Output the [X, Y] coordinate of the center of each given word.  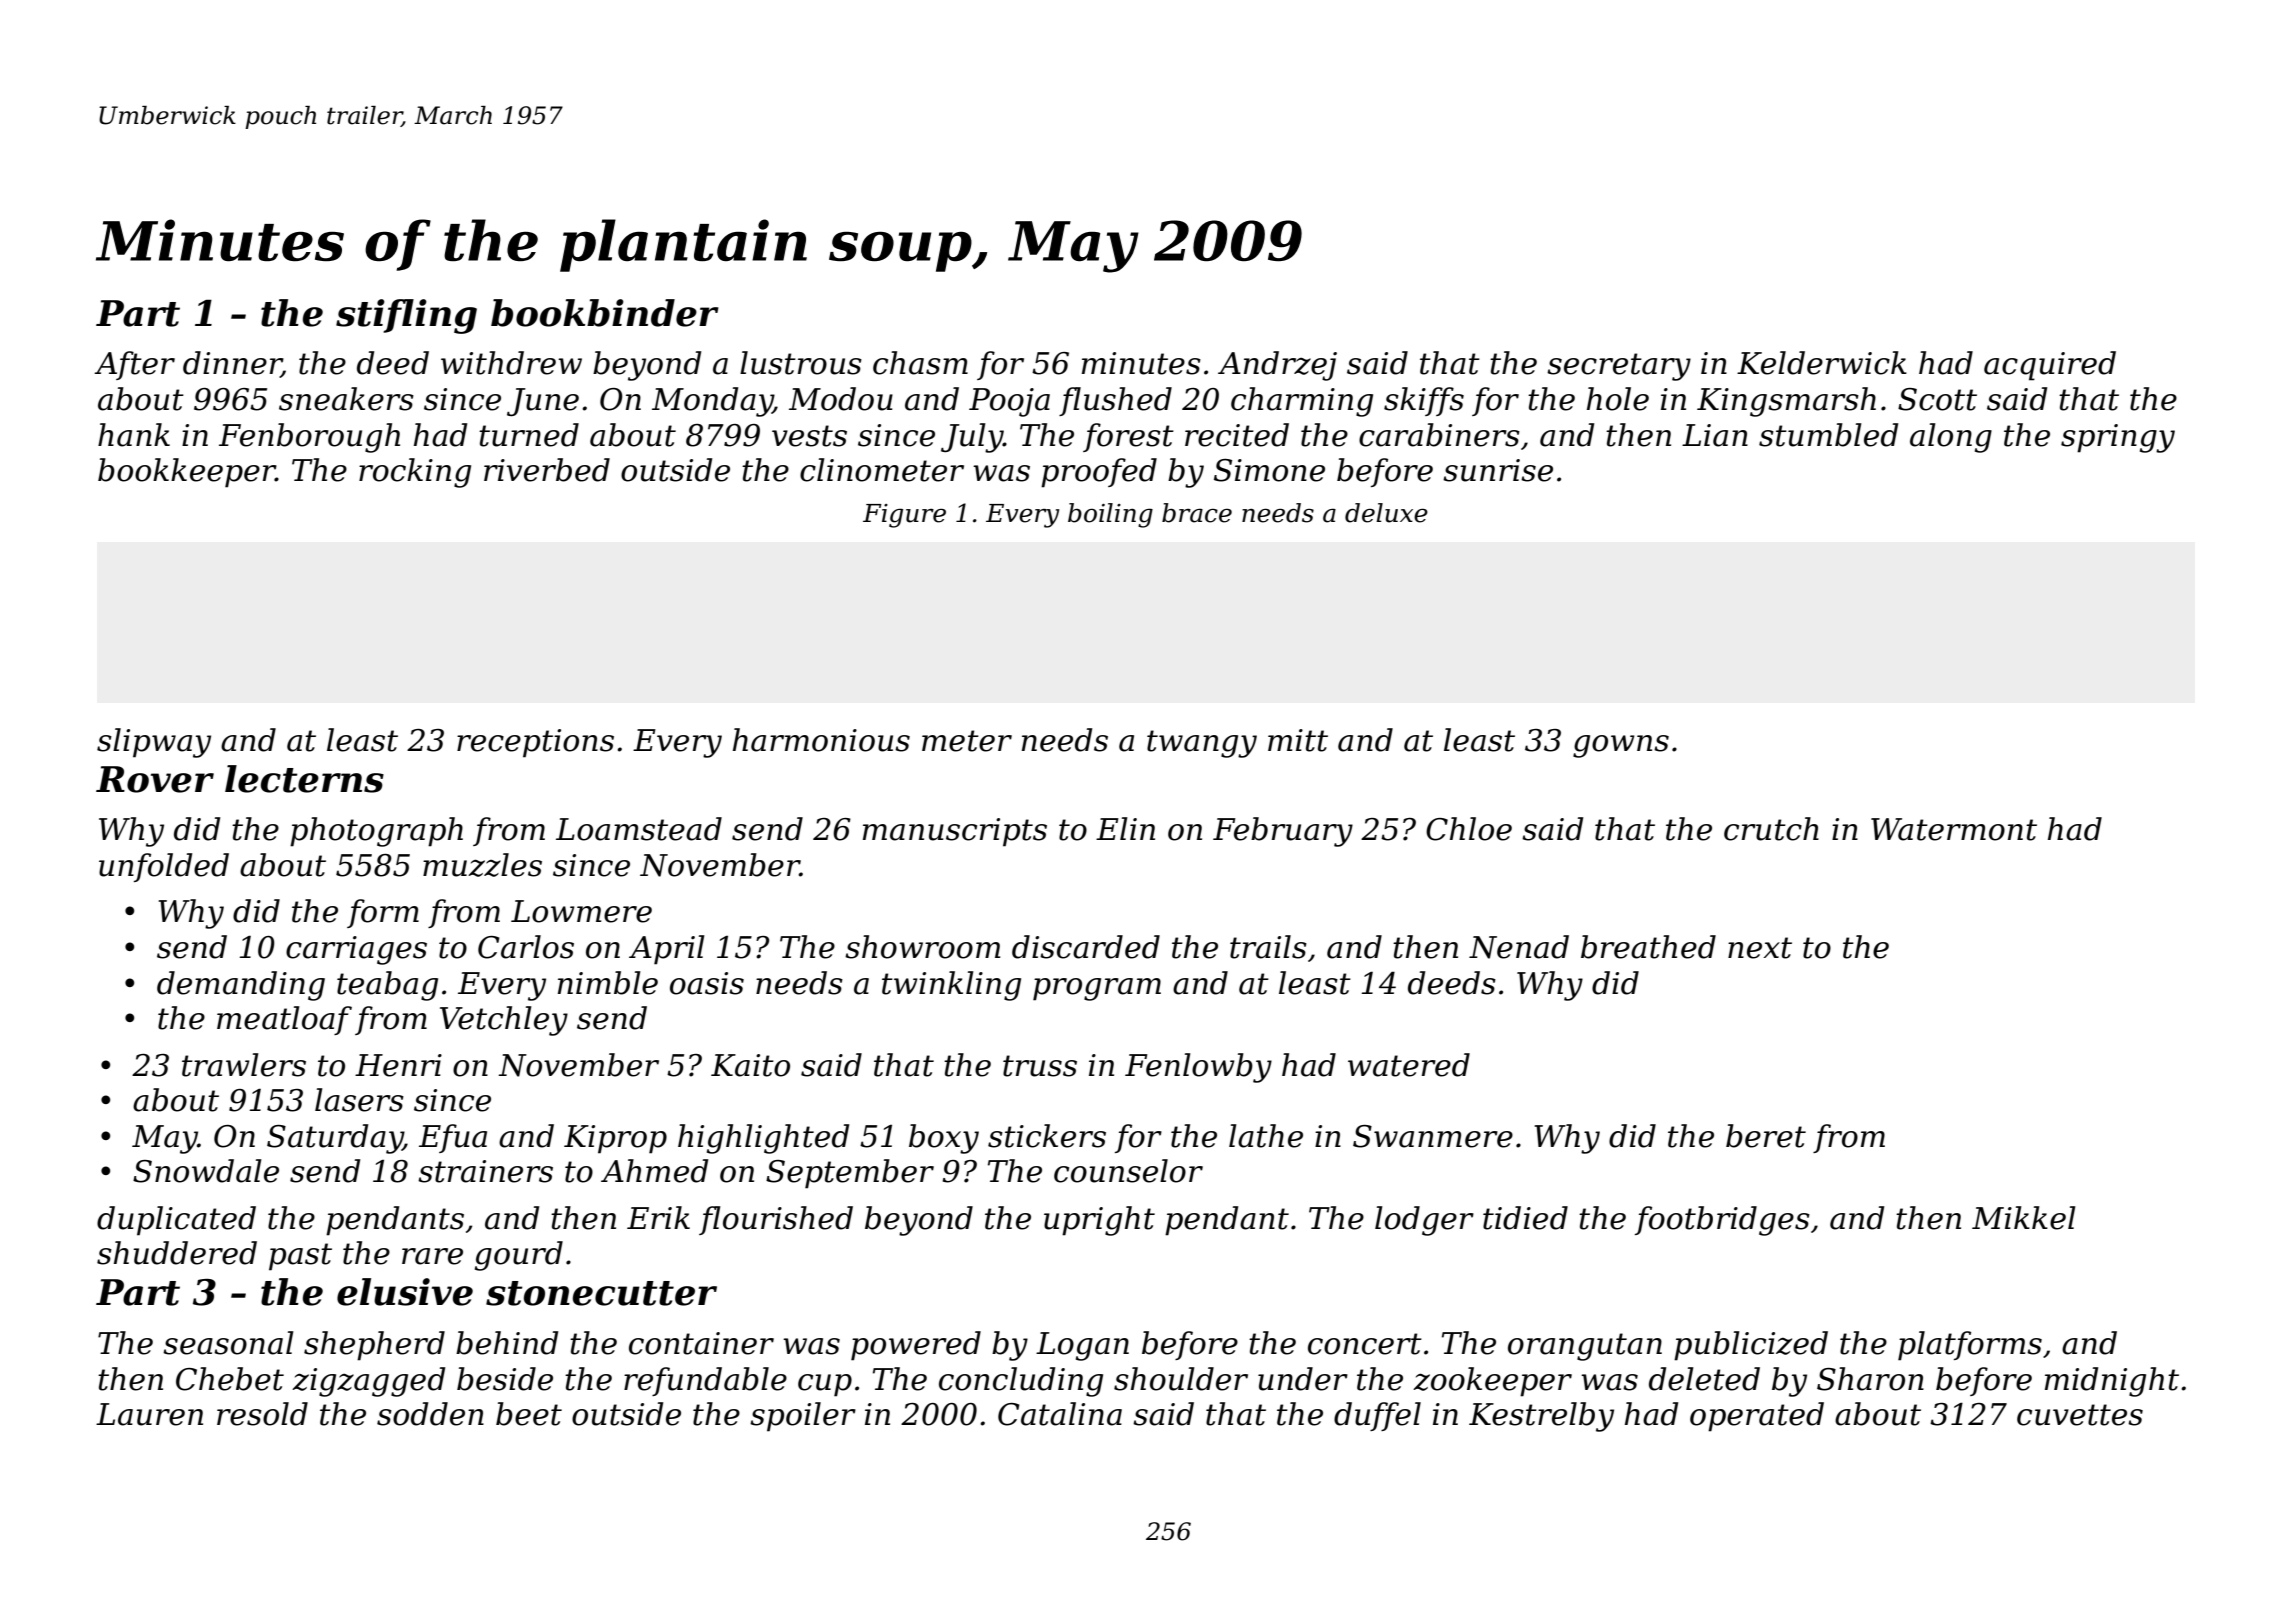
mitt [1298, 740]
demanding [241, 986]
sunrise [1498, 470]
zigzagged [368, 1382]
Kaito [750, 1065]
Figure [904, 516]
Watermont [1954, 829]
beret [1766, 1136]
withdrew [511, 363]
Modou [841, 399]
